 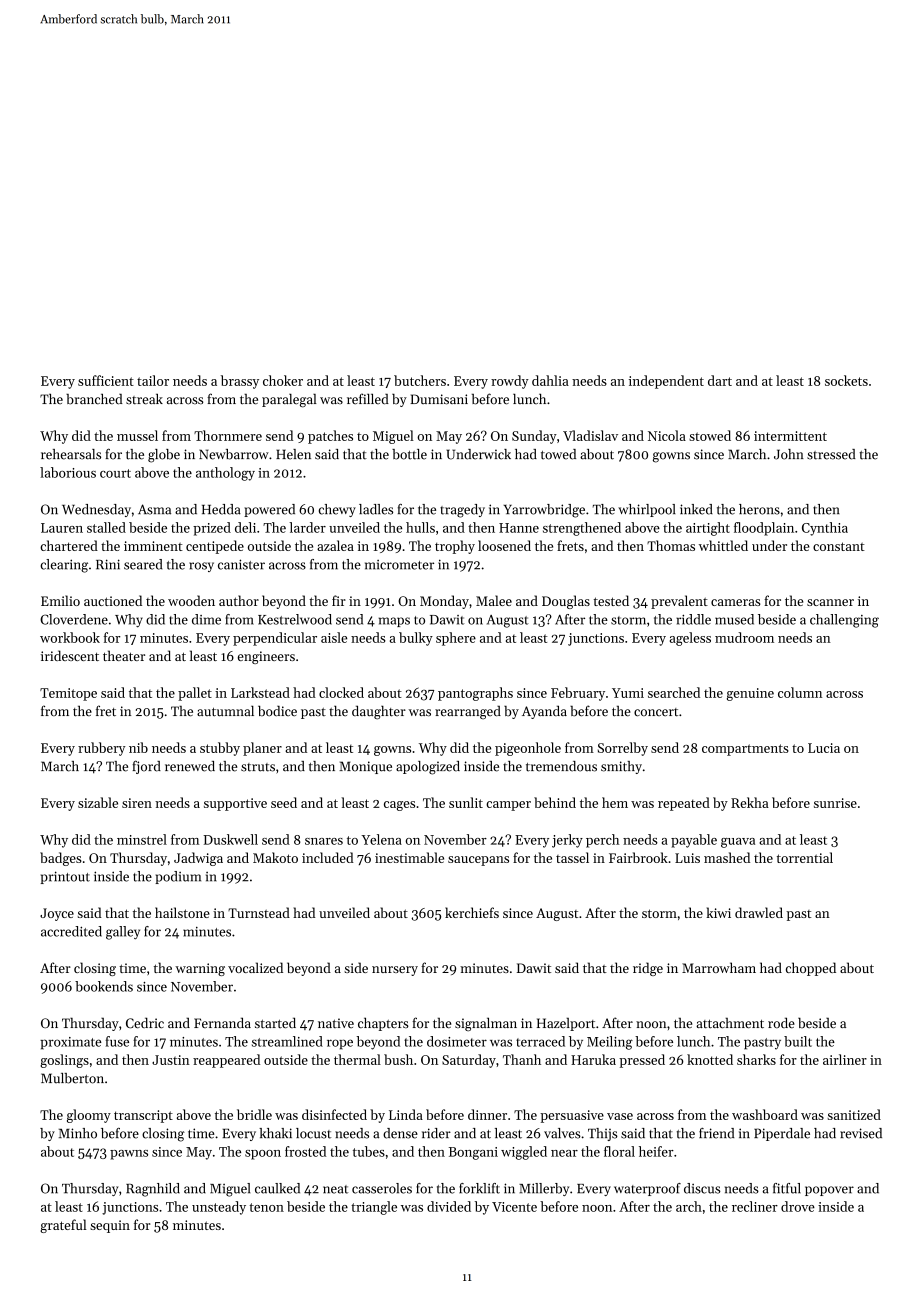 What do you see at coordinates (153, 1190) in the document?
I see `Ragnhild` at bounding box center [153, 1190].
